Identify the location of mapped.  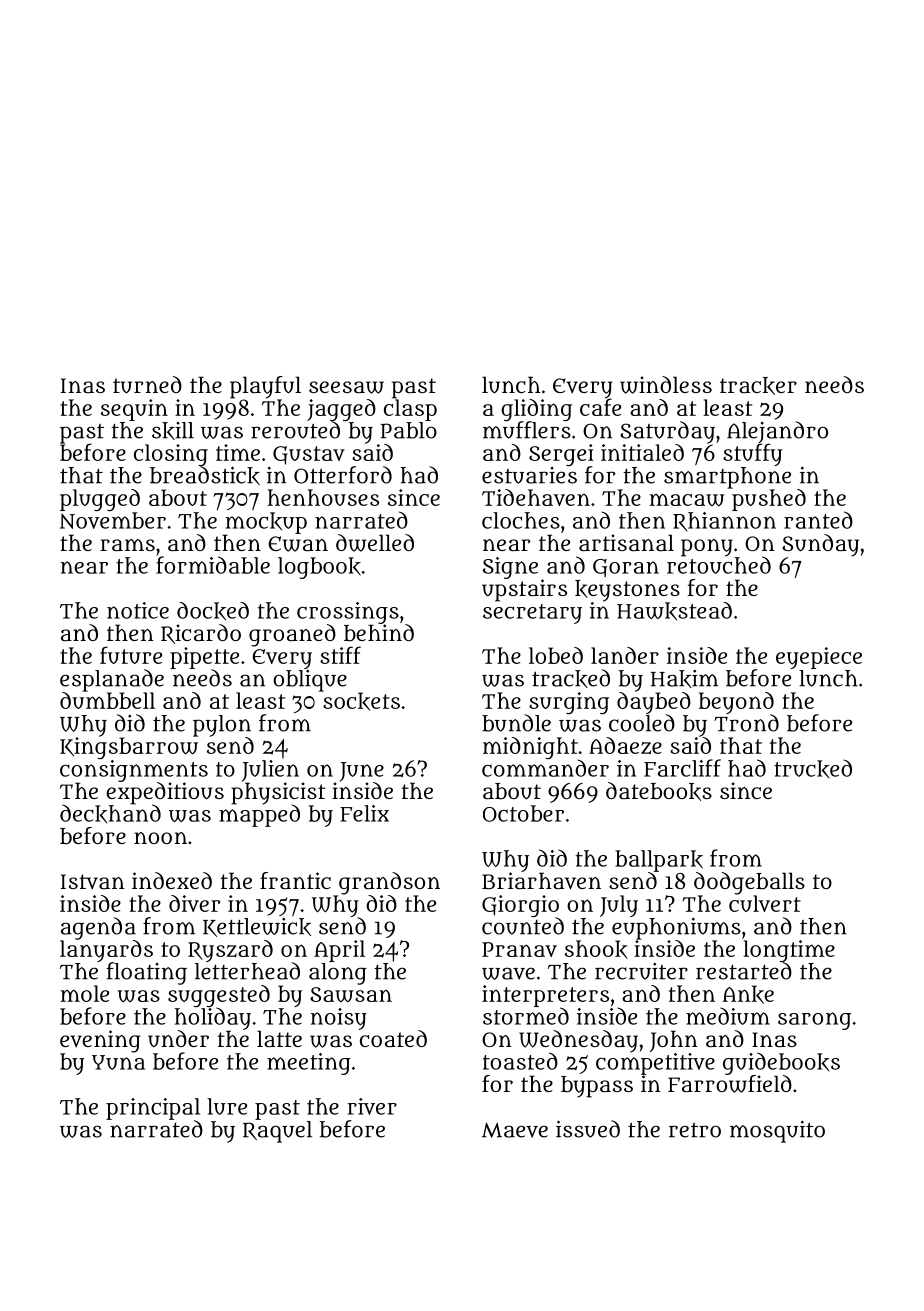
(259, 815).
